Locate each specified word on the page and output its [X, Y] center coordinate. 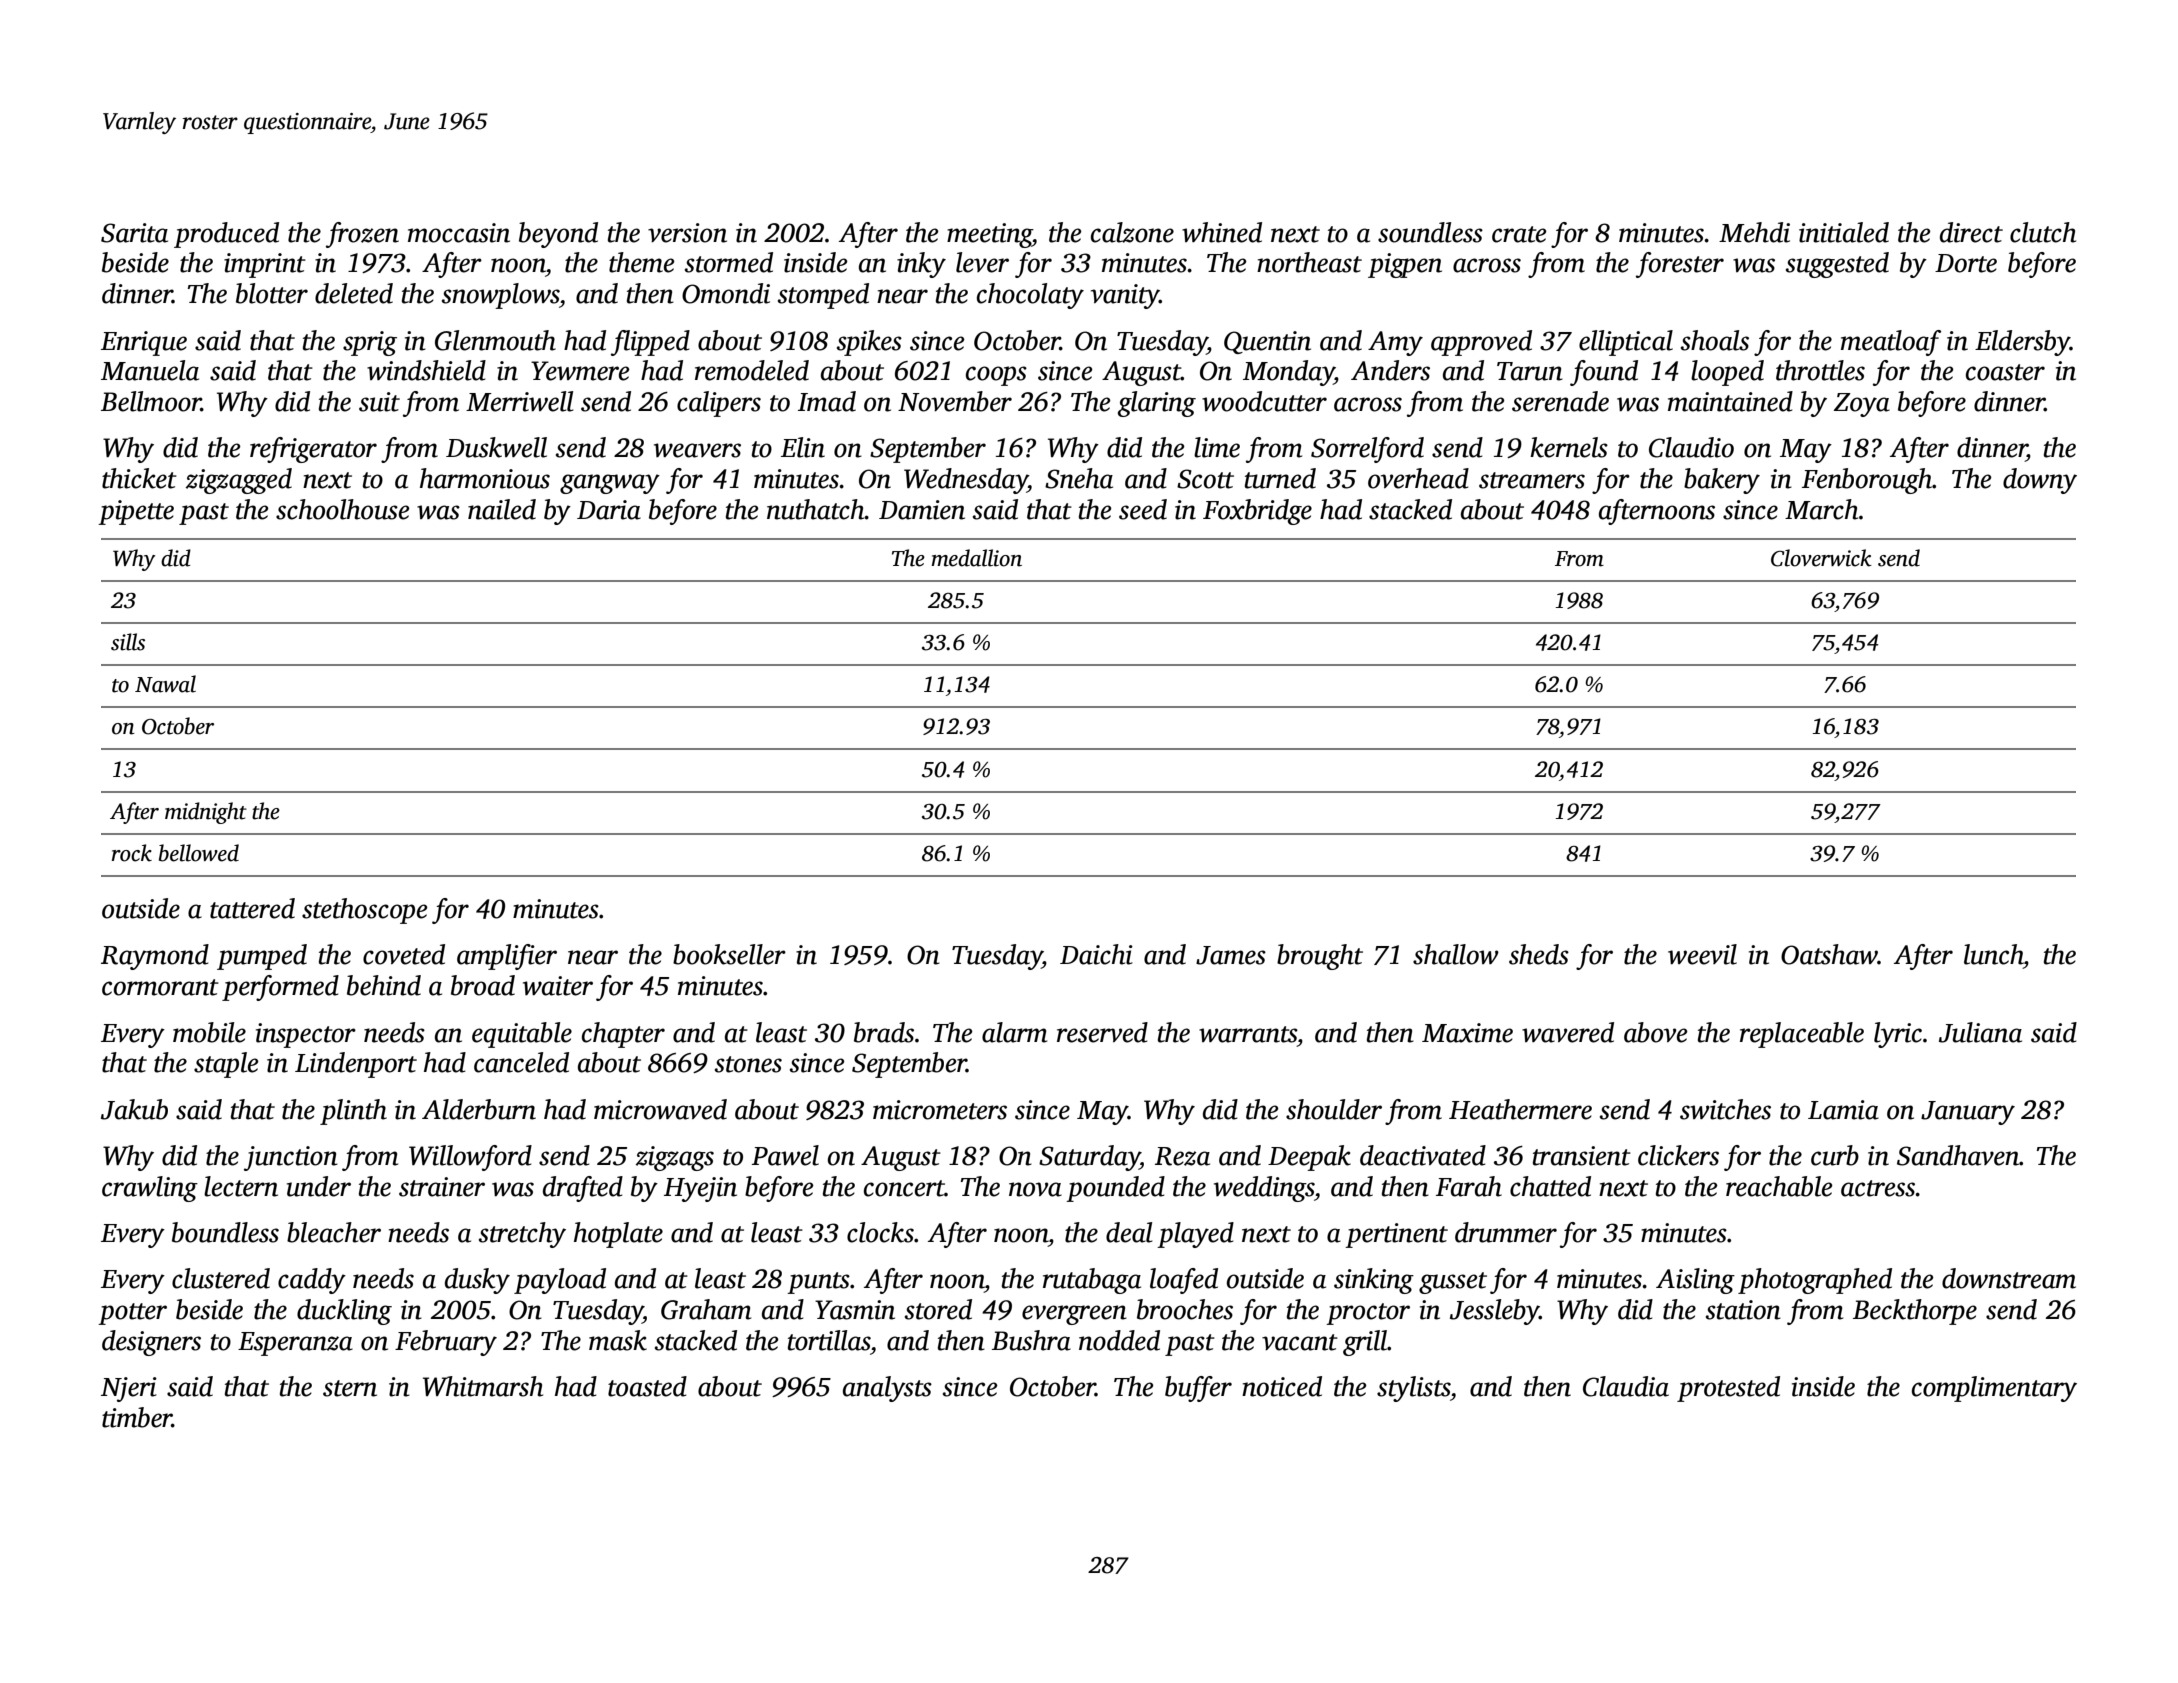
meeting [989, 235]
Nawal [165, 684]
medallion [976, 558]
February [446, 1343]
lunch [1993, 954]
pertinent [1396, 1235]
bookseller [729, 954]
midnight [206, 813]
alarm [1014, 1032]
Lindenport [356, 1065]
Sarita [134, 233]
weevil [1702, 954]
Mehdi [1754, 232]
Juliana [1980, 1032]
